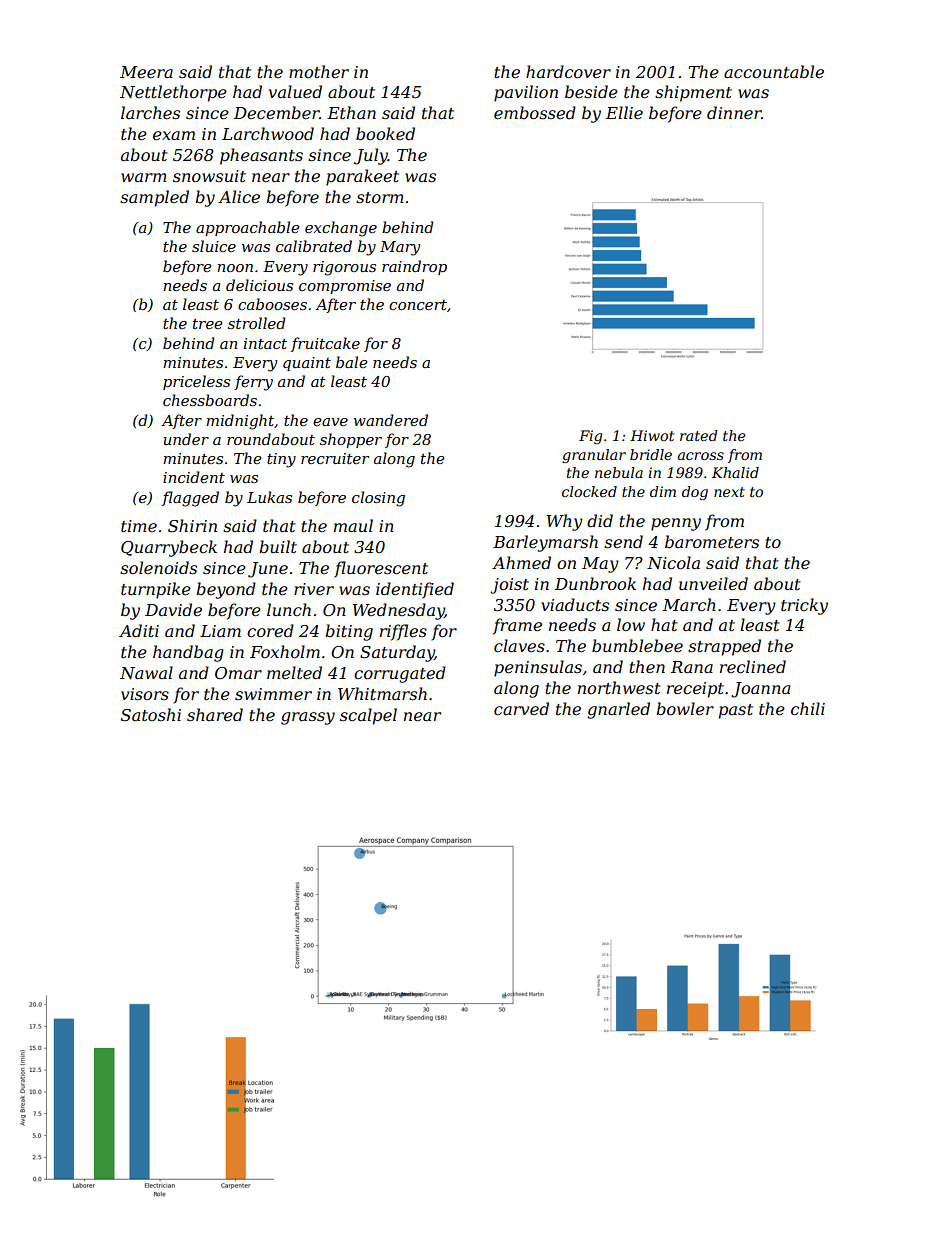 The height and width of the image is (1233, 952). What do you see at coordinates (349, 632) in the image?
I see `biting` at bounding box center [349, 632].
